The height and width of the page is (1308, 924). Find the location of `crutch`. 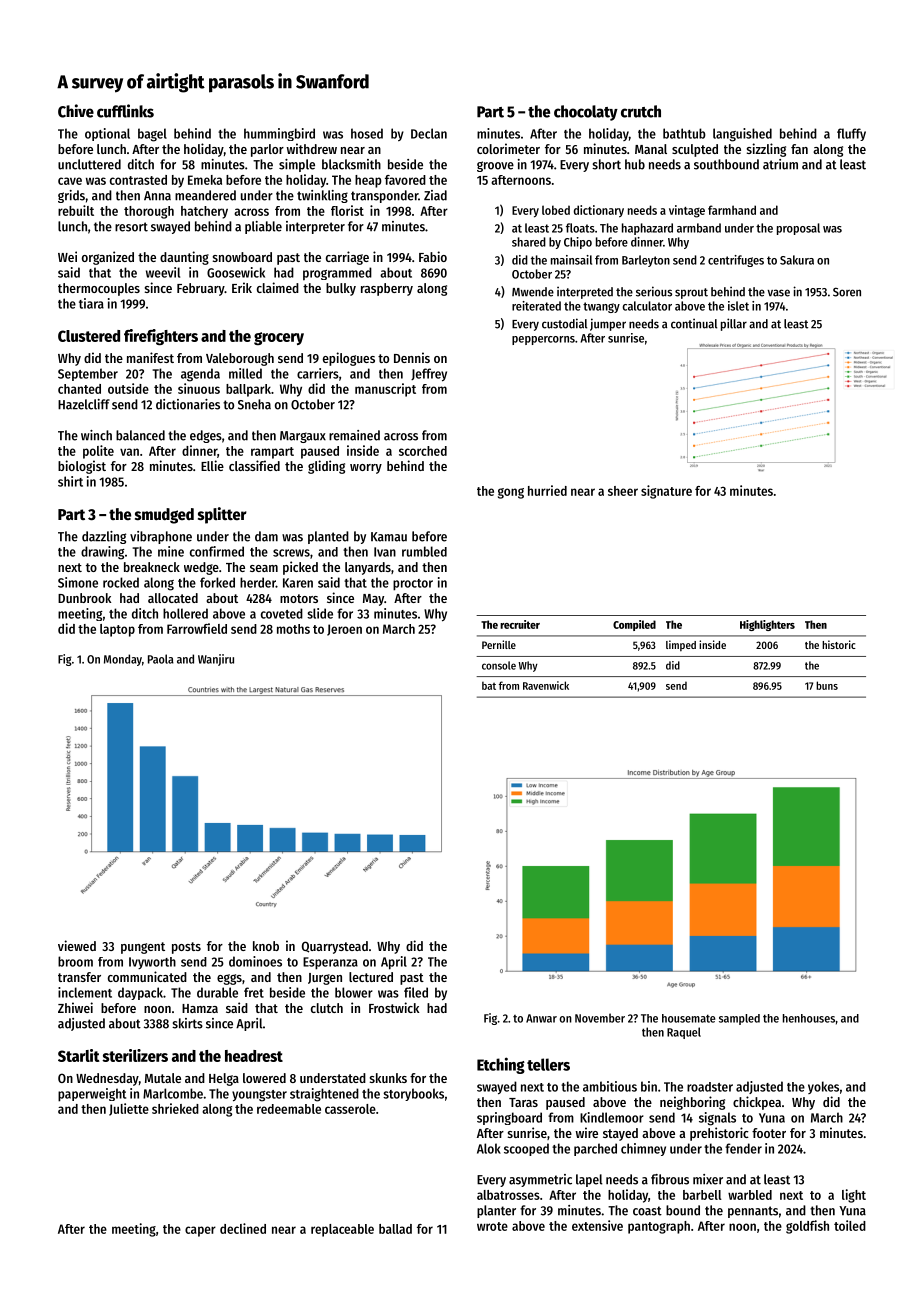

crutch is located at coordinates (641, 111).
